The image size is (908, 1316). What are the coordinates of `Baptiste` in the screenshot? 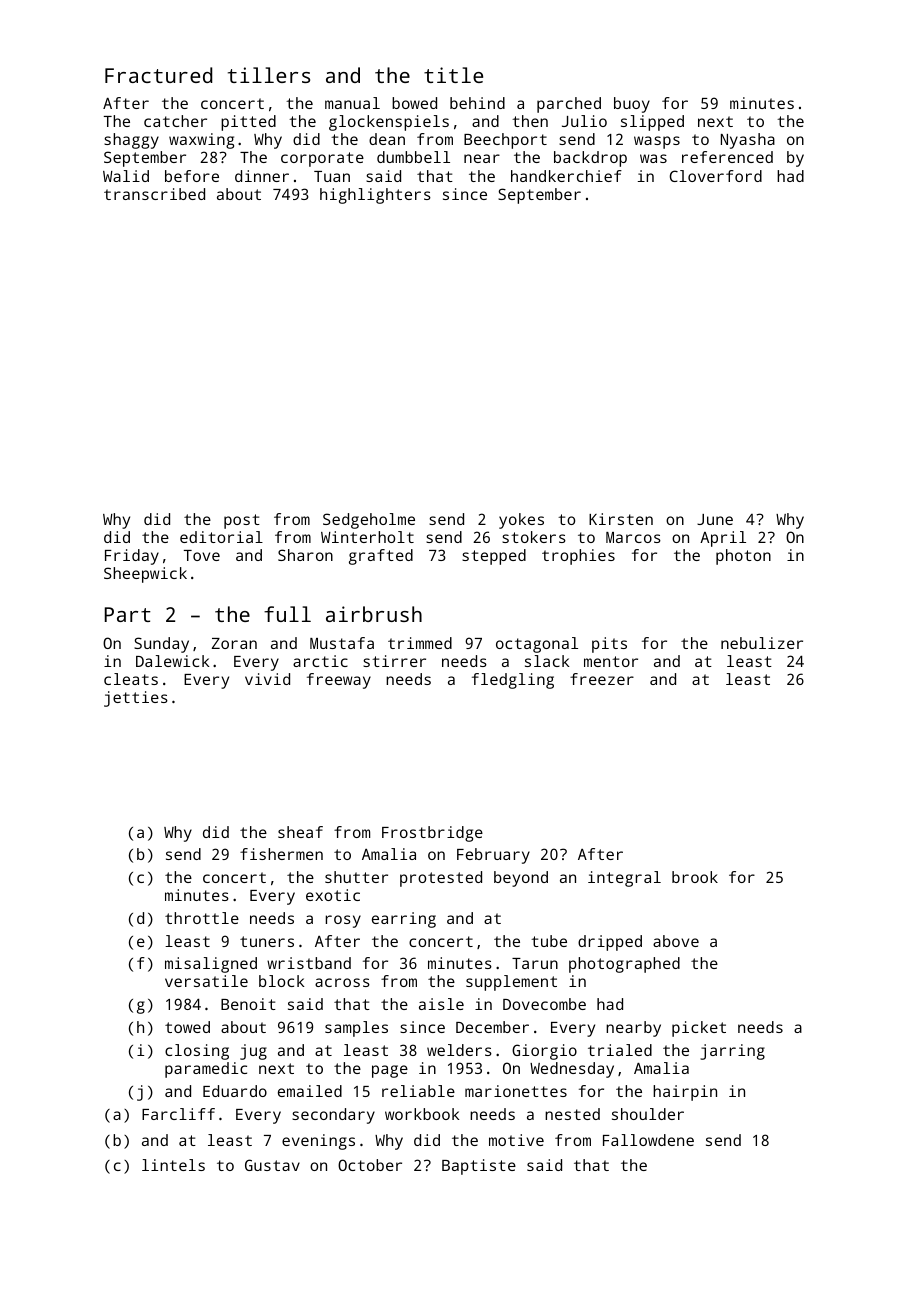 It's located at (479, 1167).
